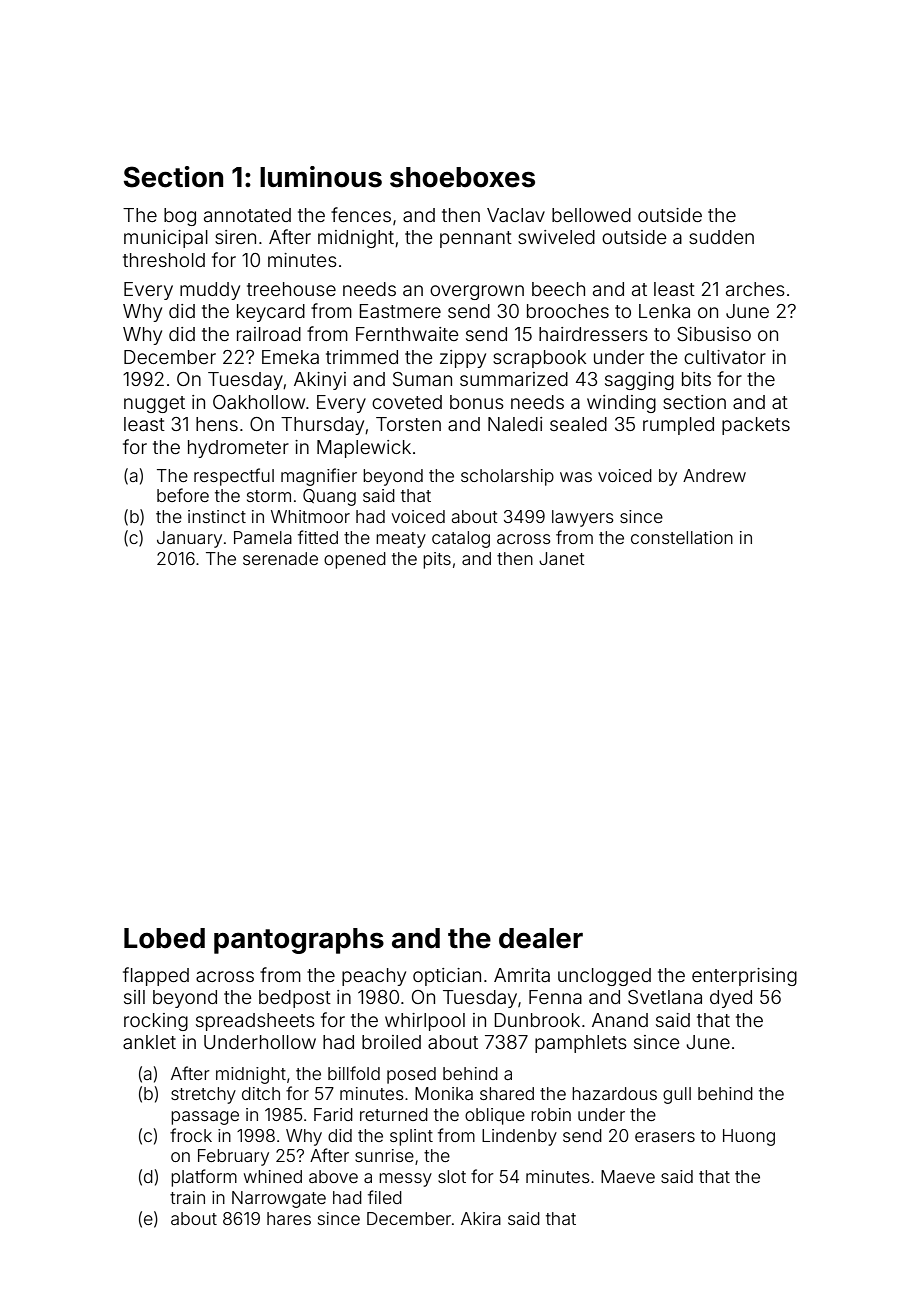 The height and width of the screenshot is (1311, 924). What do you see at coordinates (321, 177) in the screenshot?
I see `luminous` at bounding box center [321, 177].
